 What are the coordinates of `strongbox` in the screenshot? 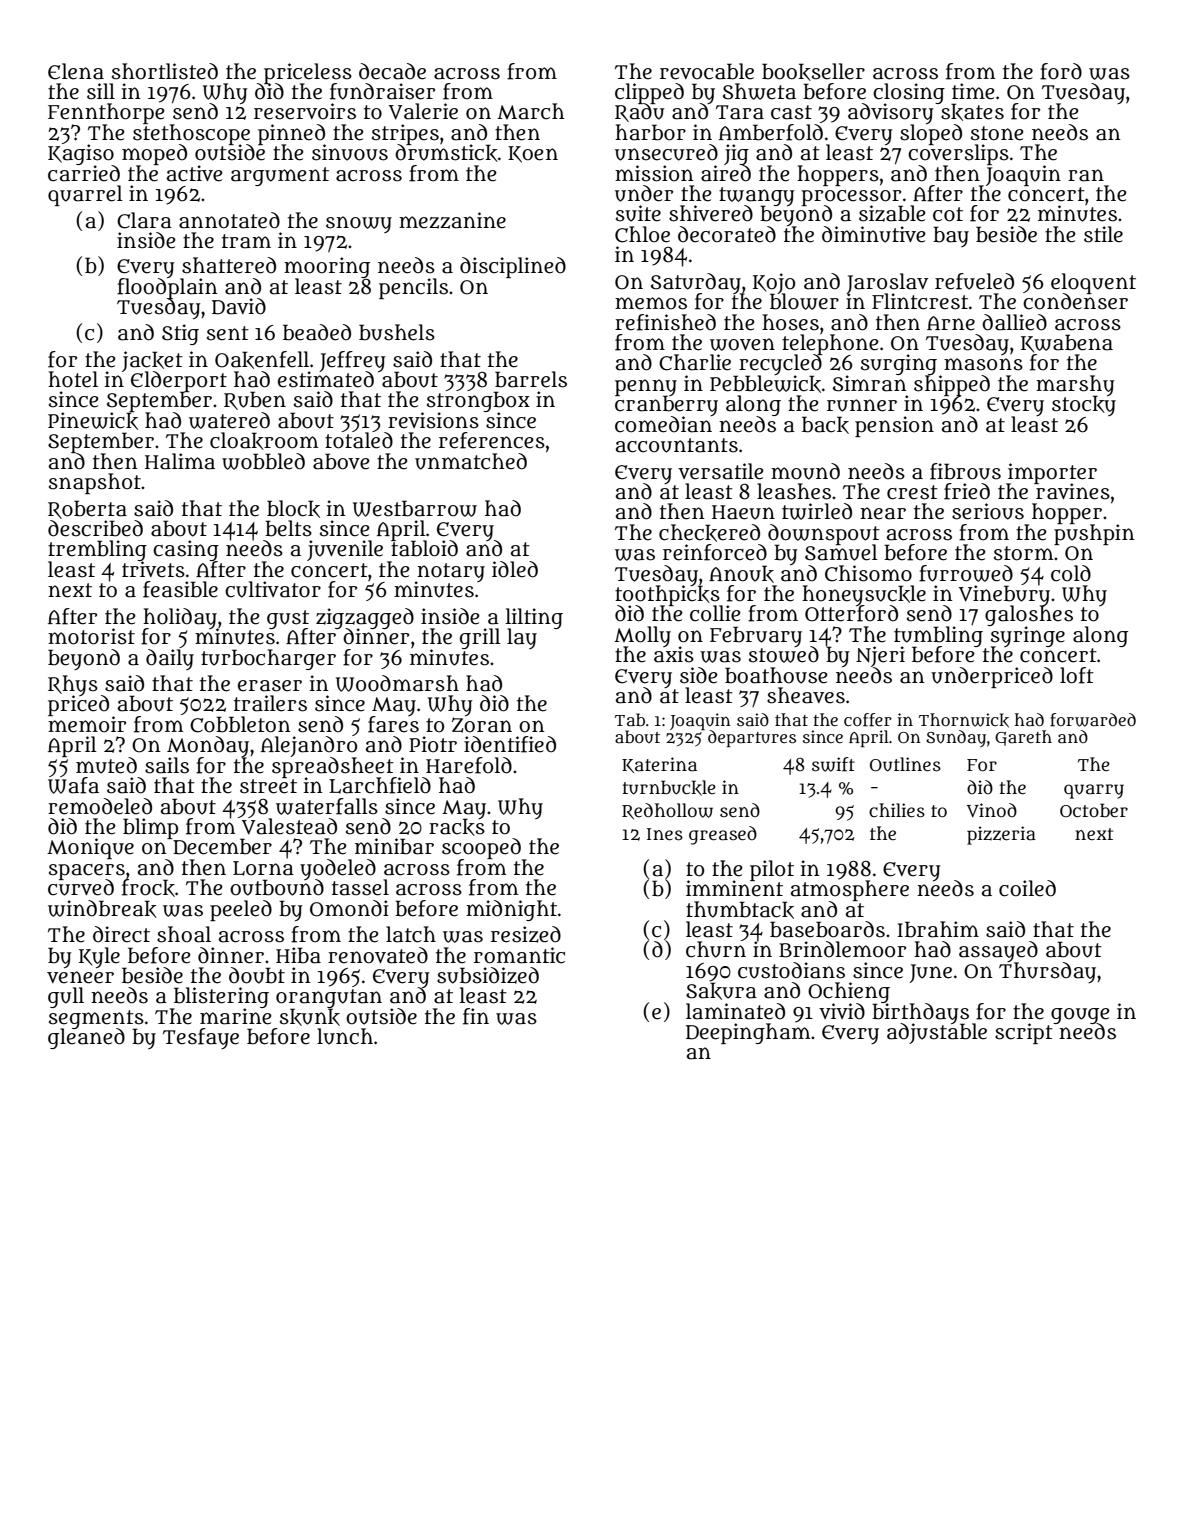 It's located at (478, 402).
